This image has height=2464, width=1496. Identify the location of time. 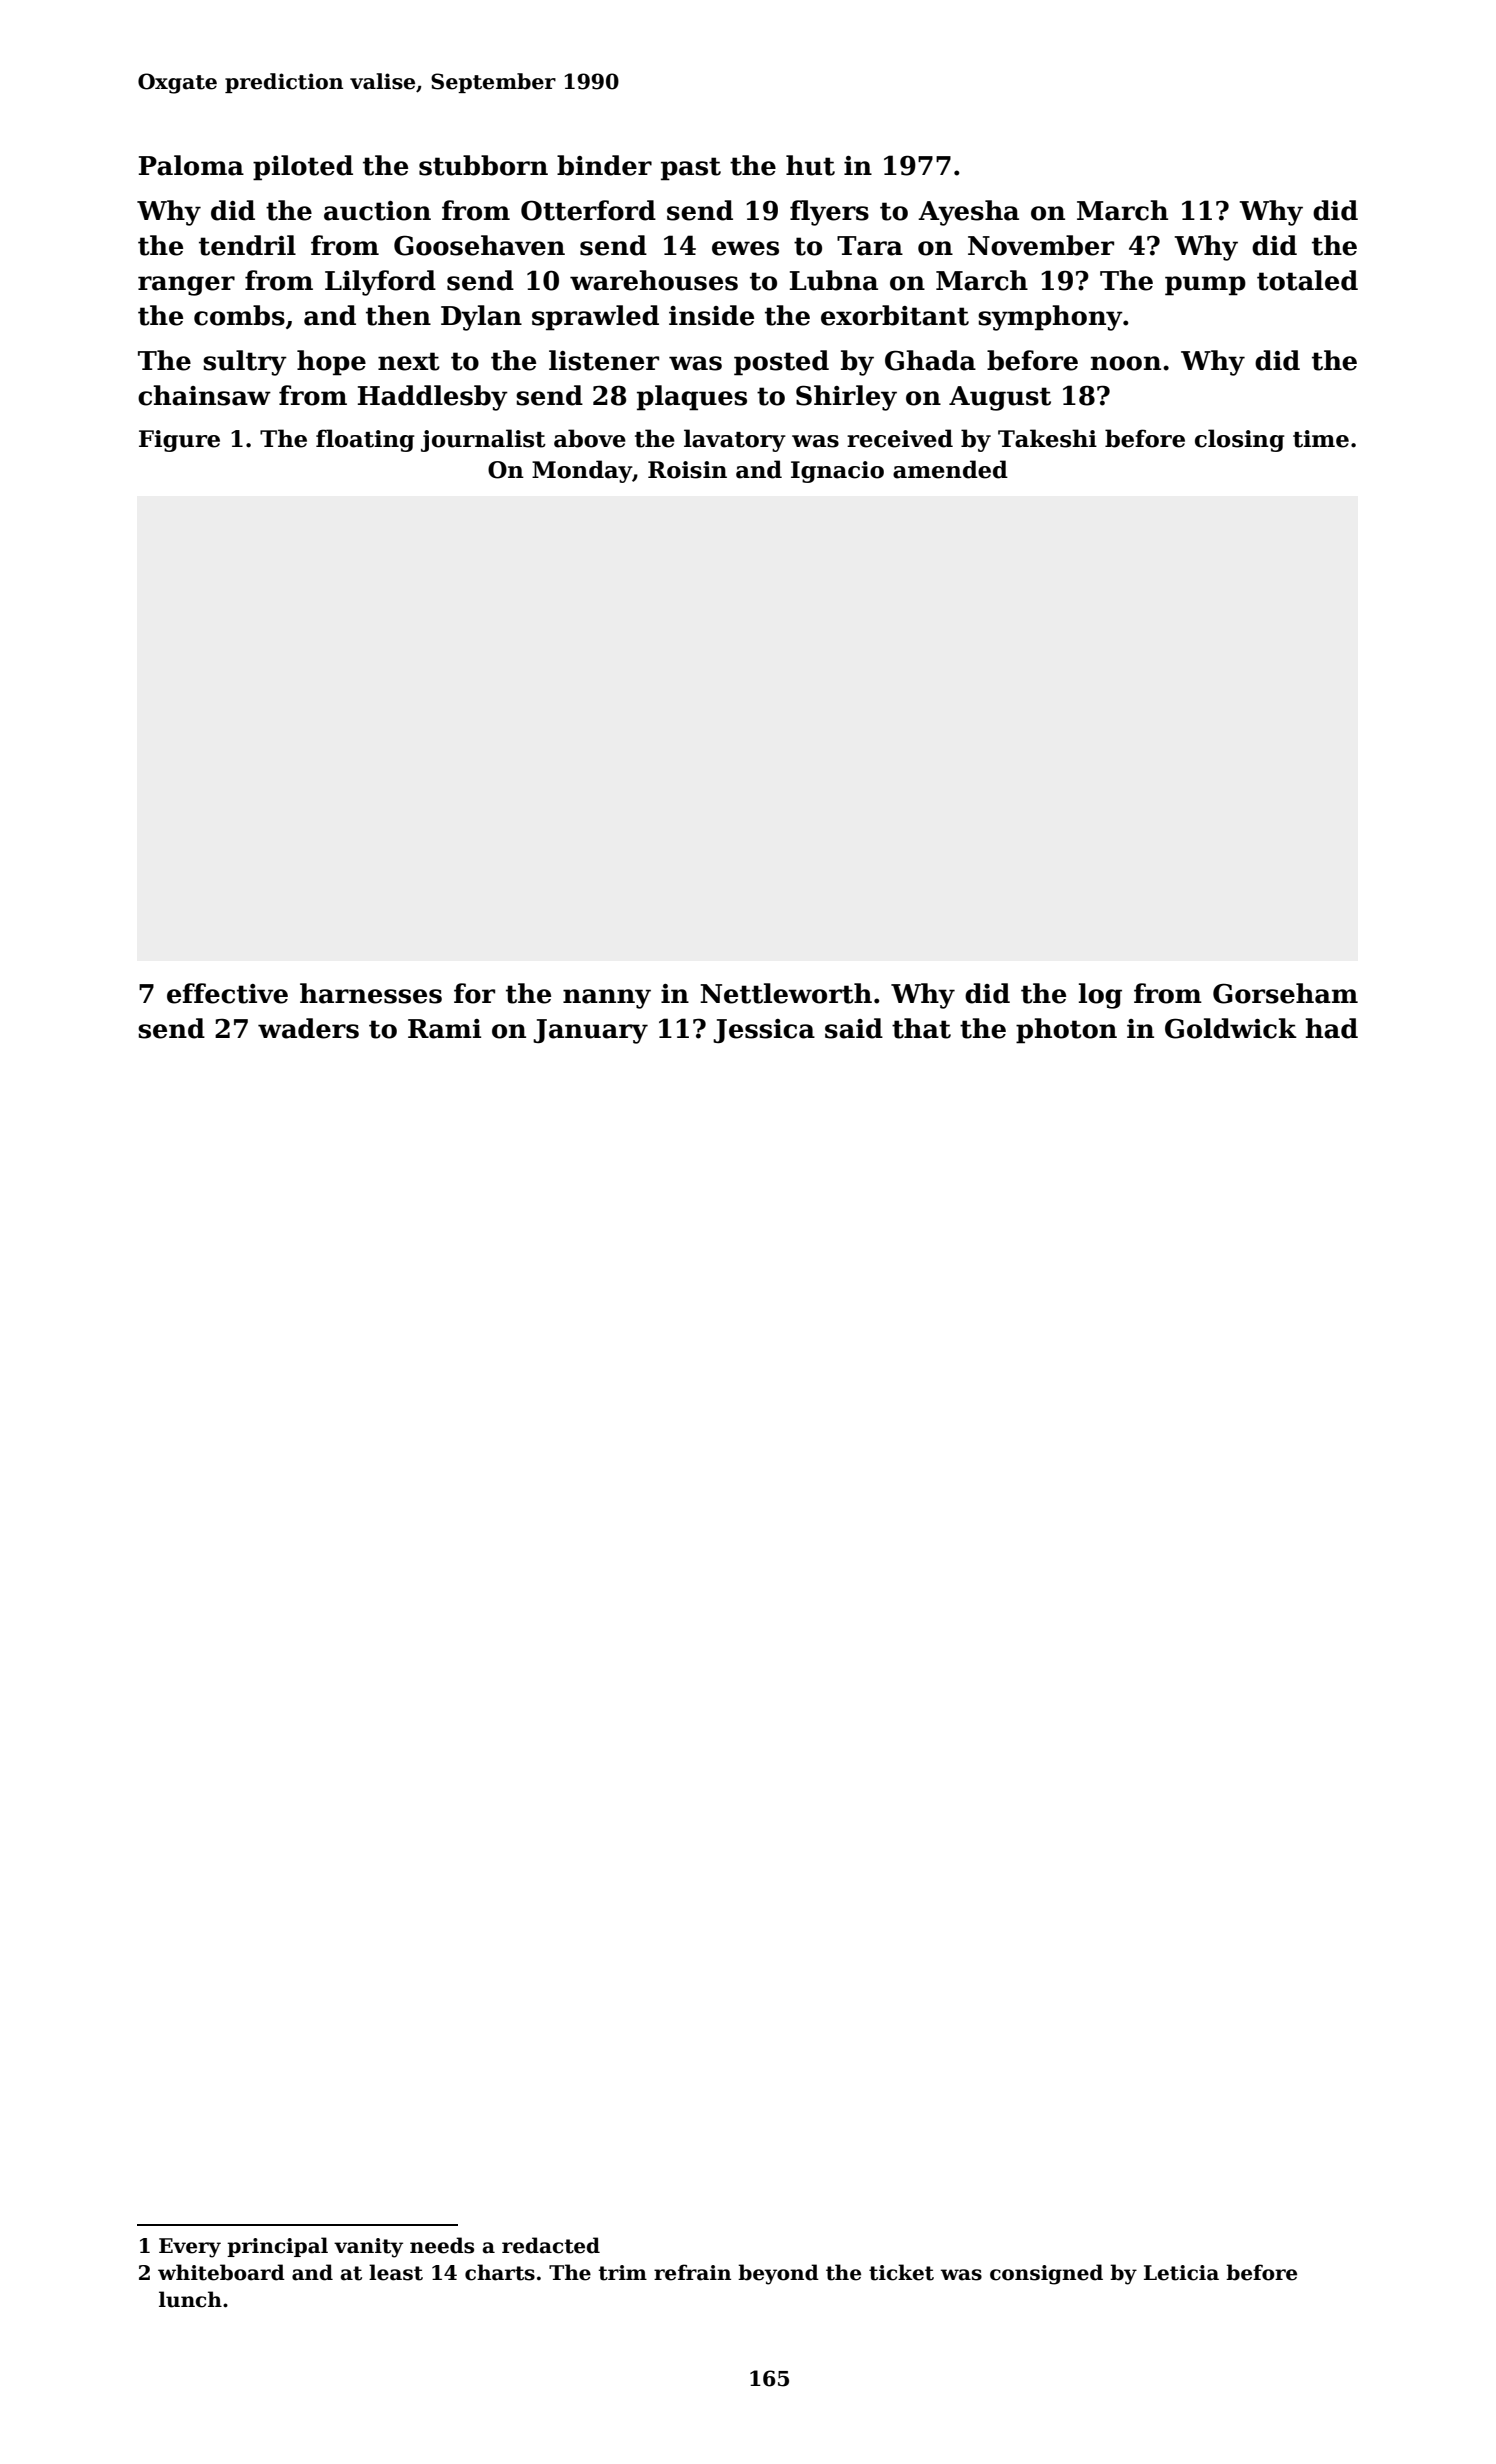
(1321, 439).
